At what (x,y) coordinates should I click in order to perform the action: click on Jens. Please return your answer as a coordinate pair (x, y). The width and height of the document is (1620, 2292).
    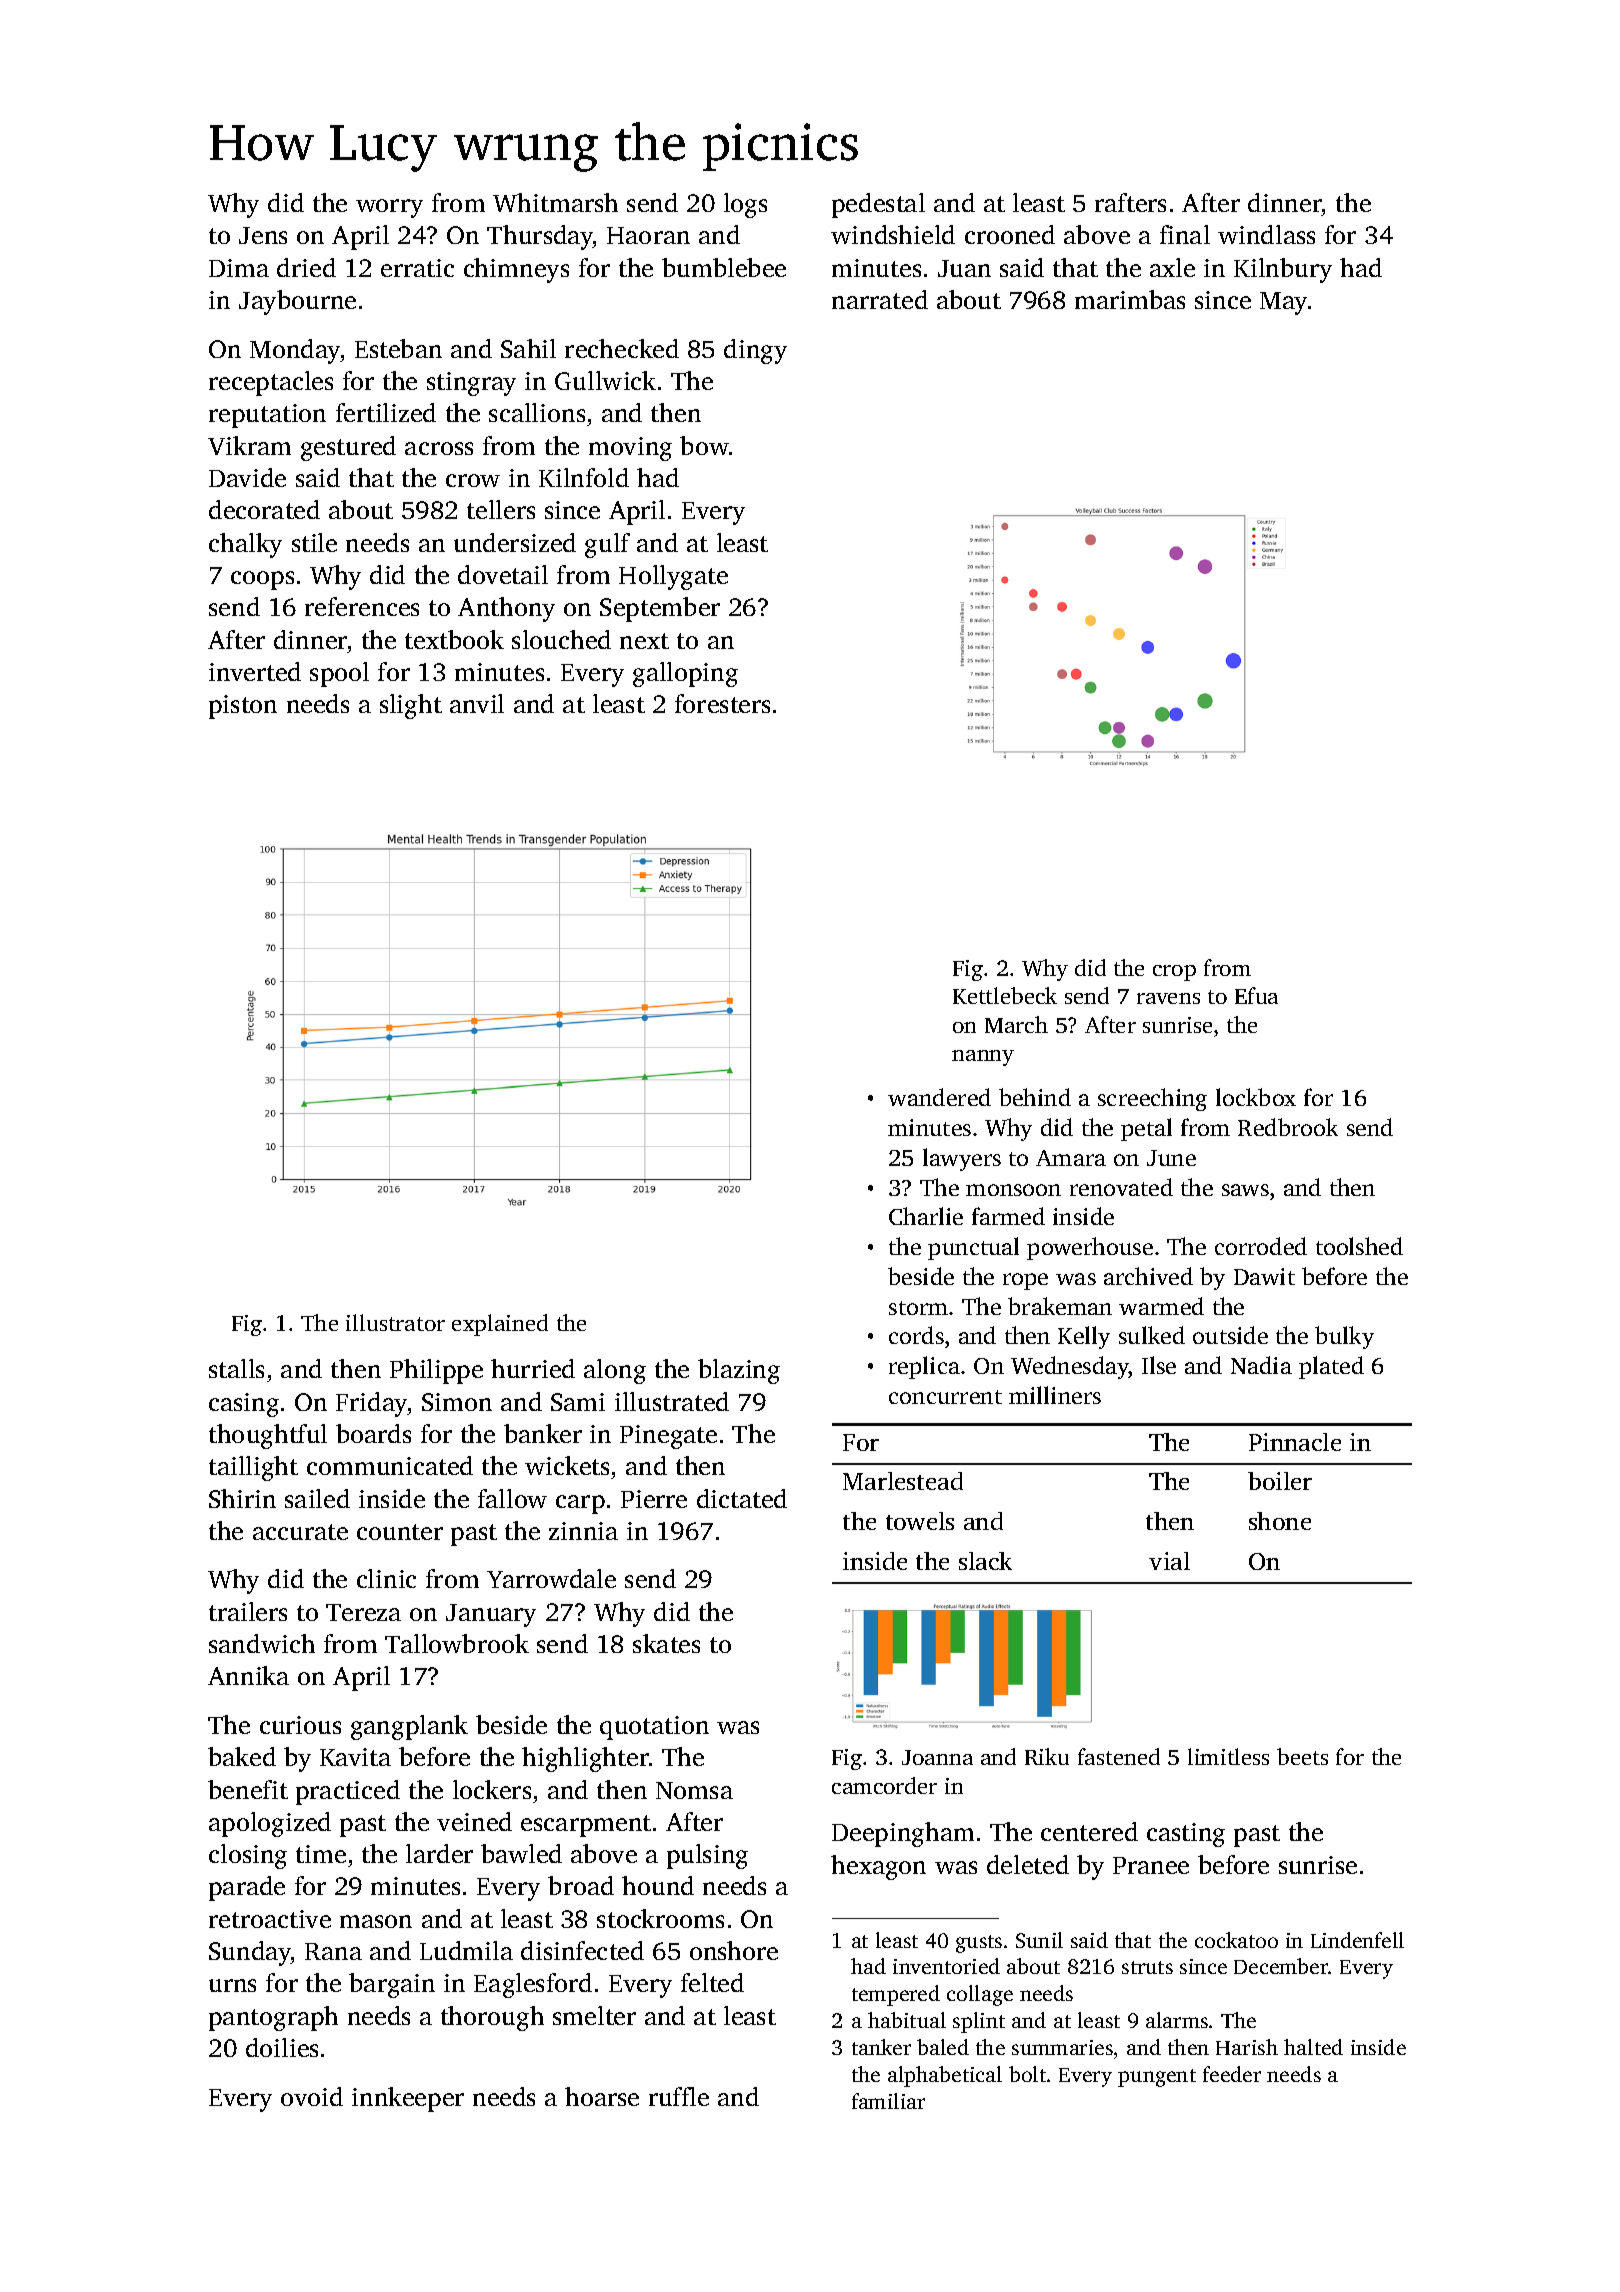
    Looking at the image, I should click on (263, 235).
